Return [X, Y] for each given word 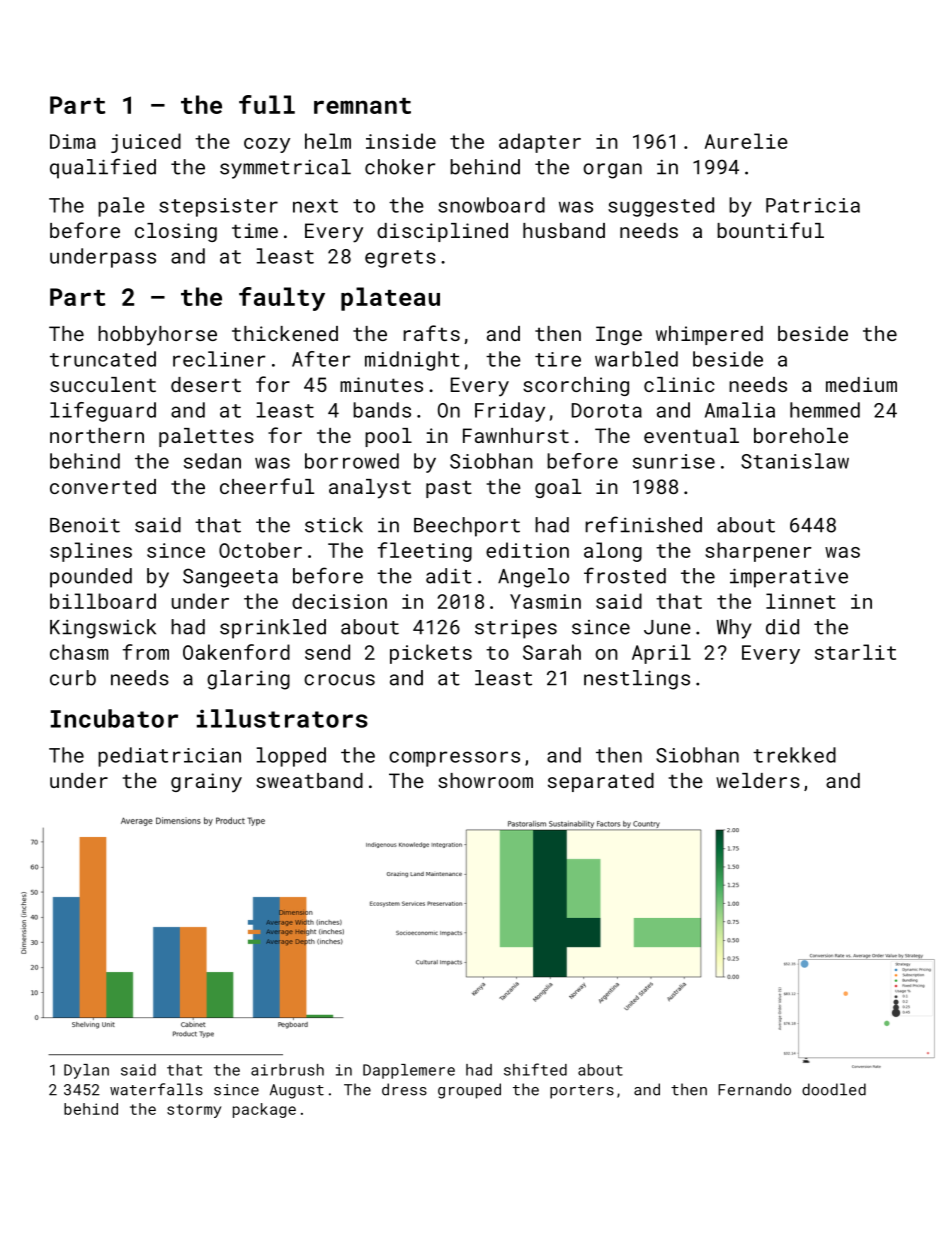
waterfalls [156, 1089]
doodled [834, 1089]
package [264, 1110]
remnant [362, 106]
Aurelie [746, 141]
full [267, 104]
